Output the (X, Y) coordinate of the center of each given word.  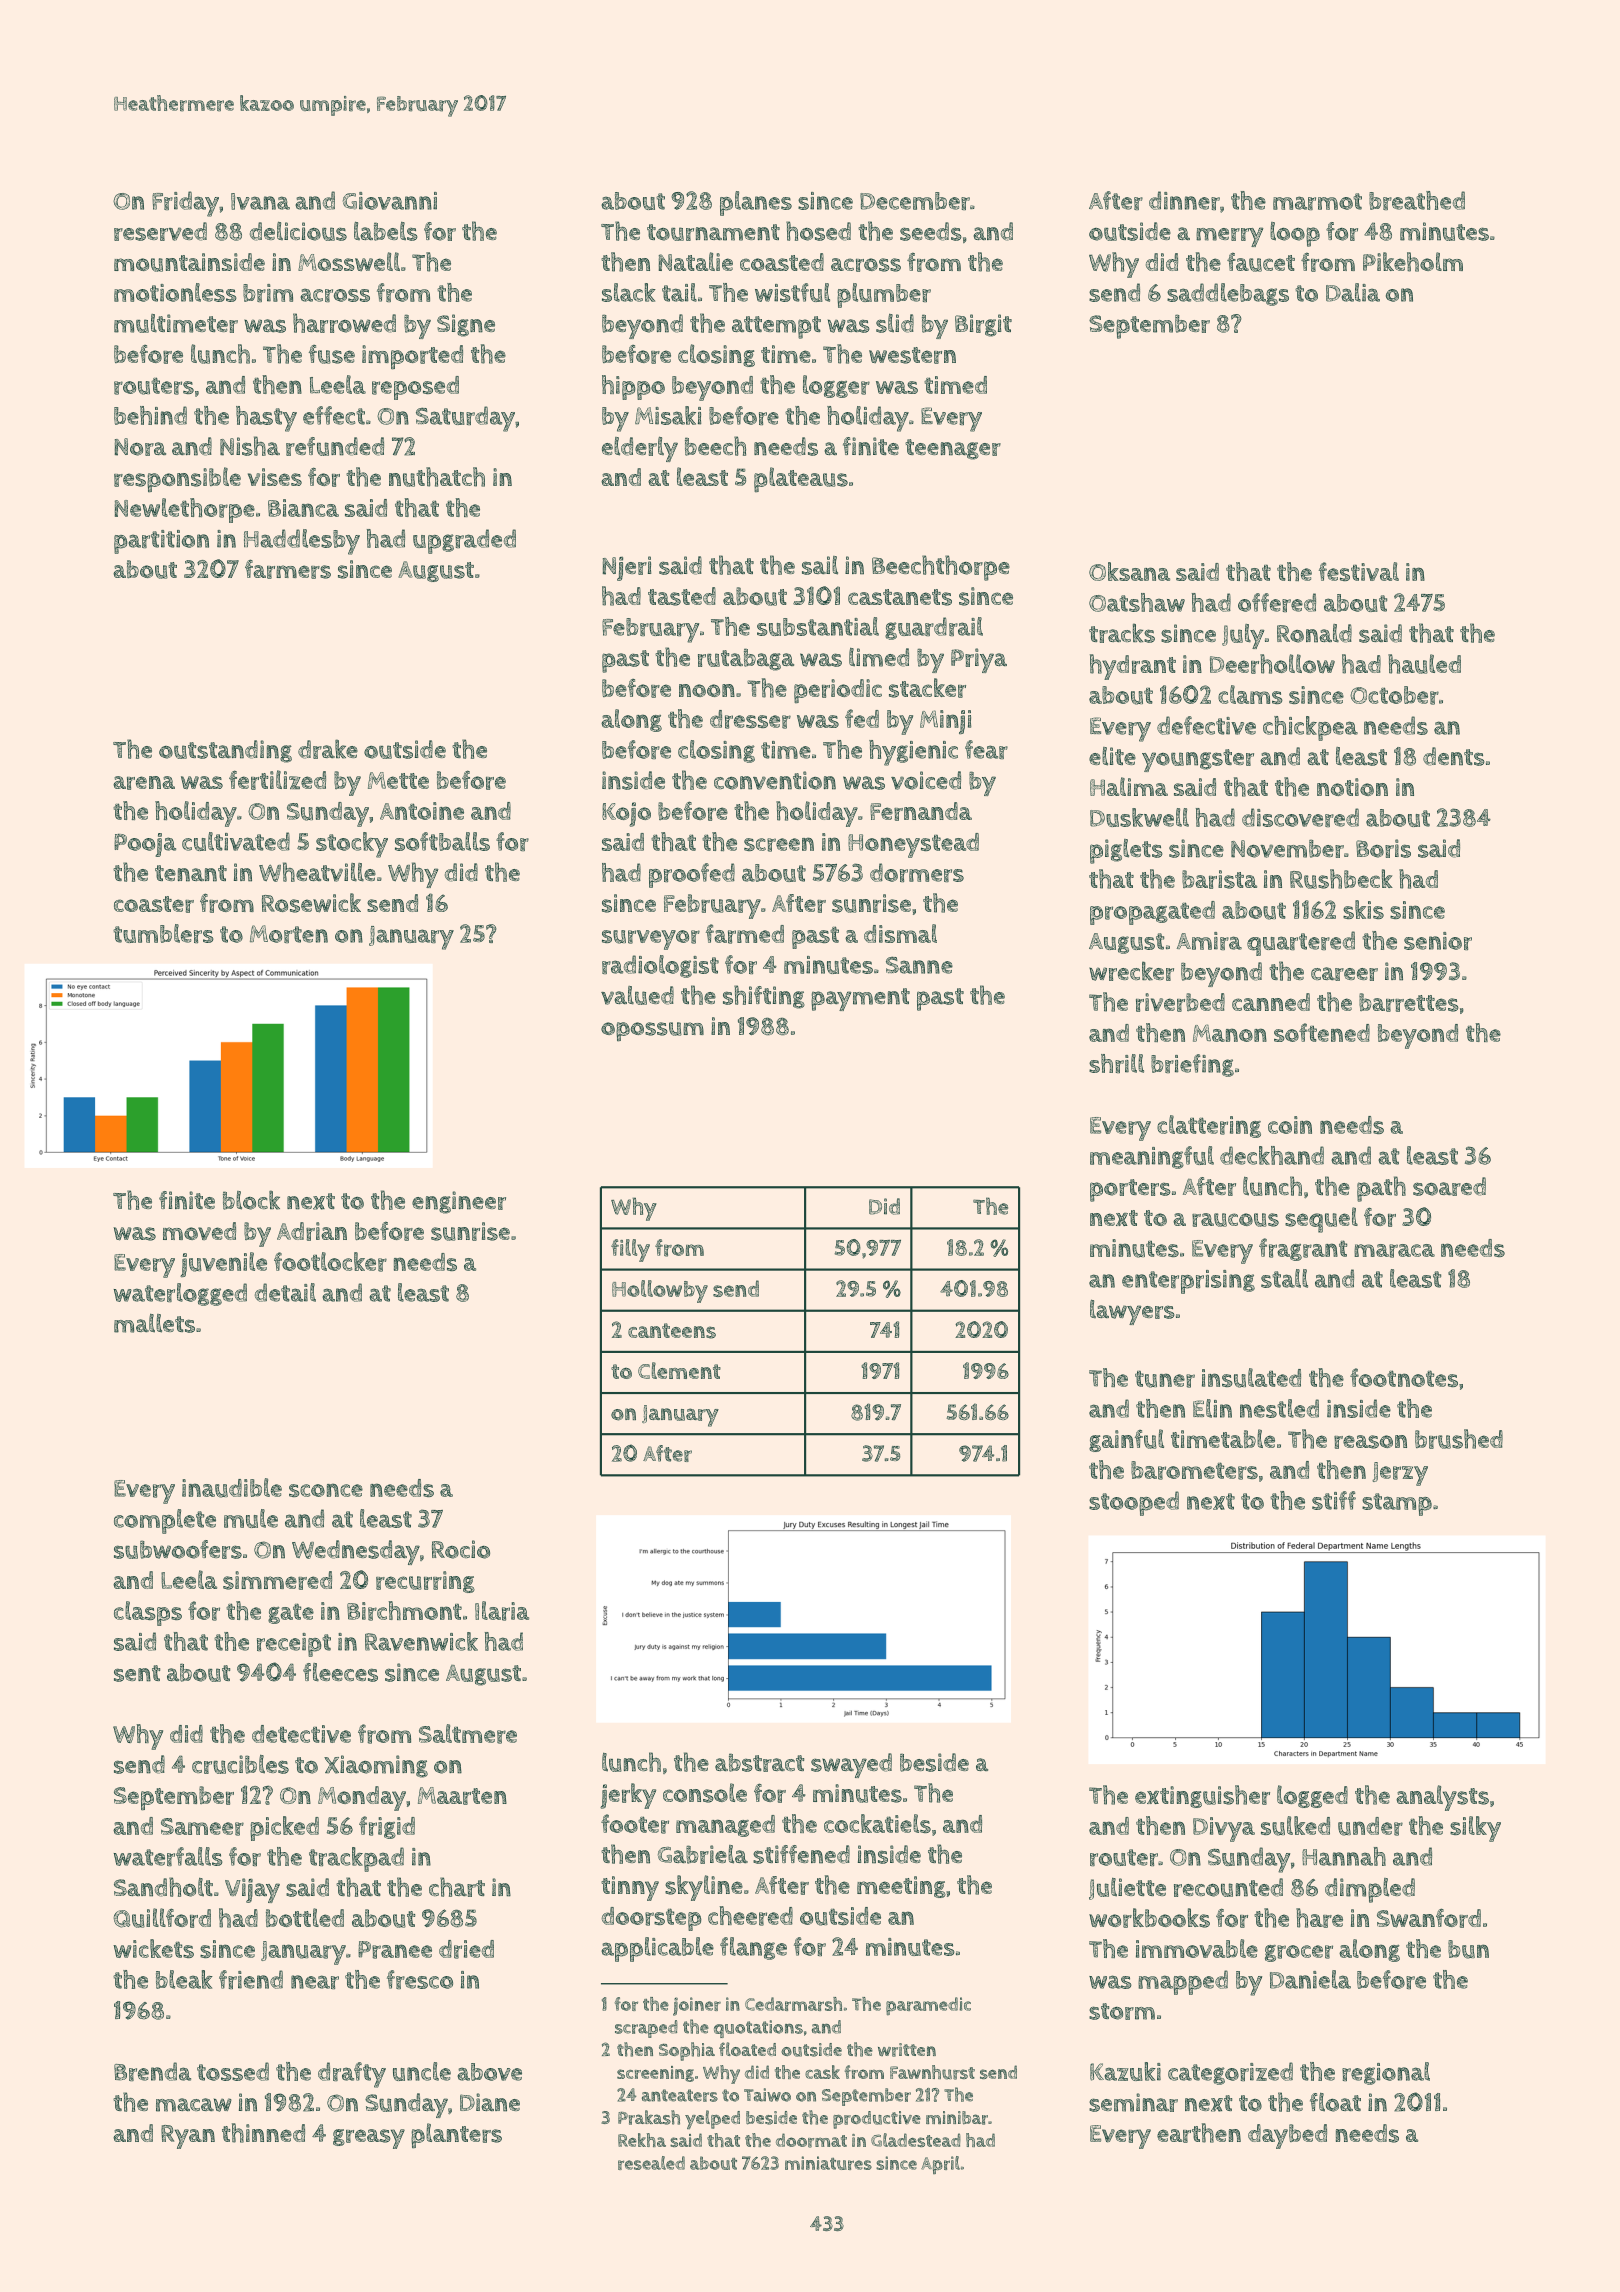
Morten (289, 934)
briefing (1192, 1065)
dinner (1184, 200)
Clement (679, 1370)
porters (1130, 1190)
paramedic (928, 2006)
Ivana (260, 201)
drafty (352, 2075)
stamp (1397, 1504)
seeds (931, 231)
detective (301, 1734)
